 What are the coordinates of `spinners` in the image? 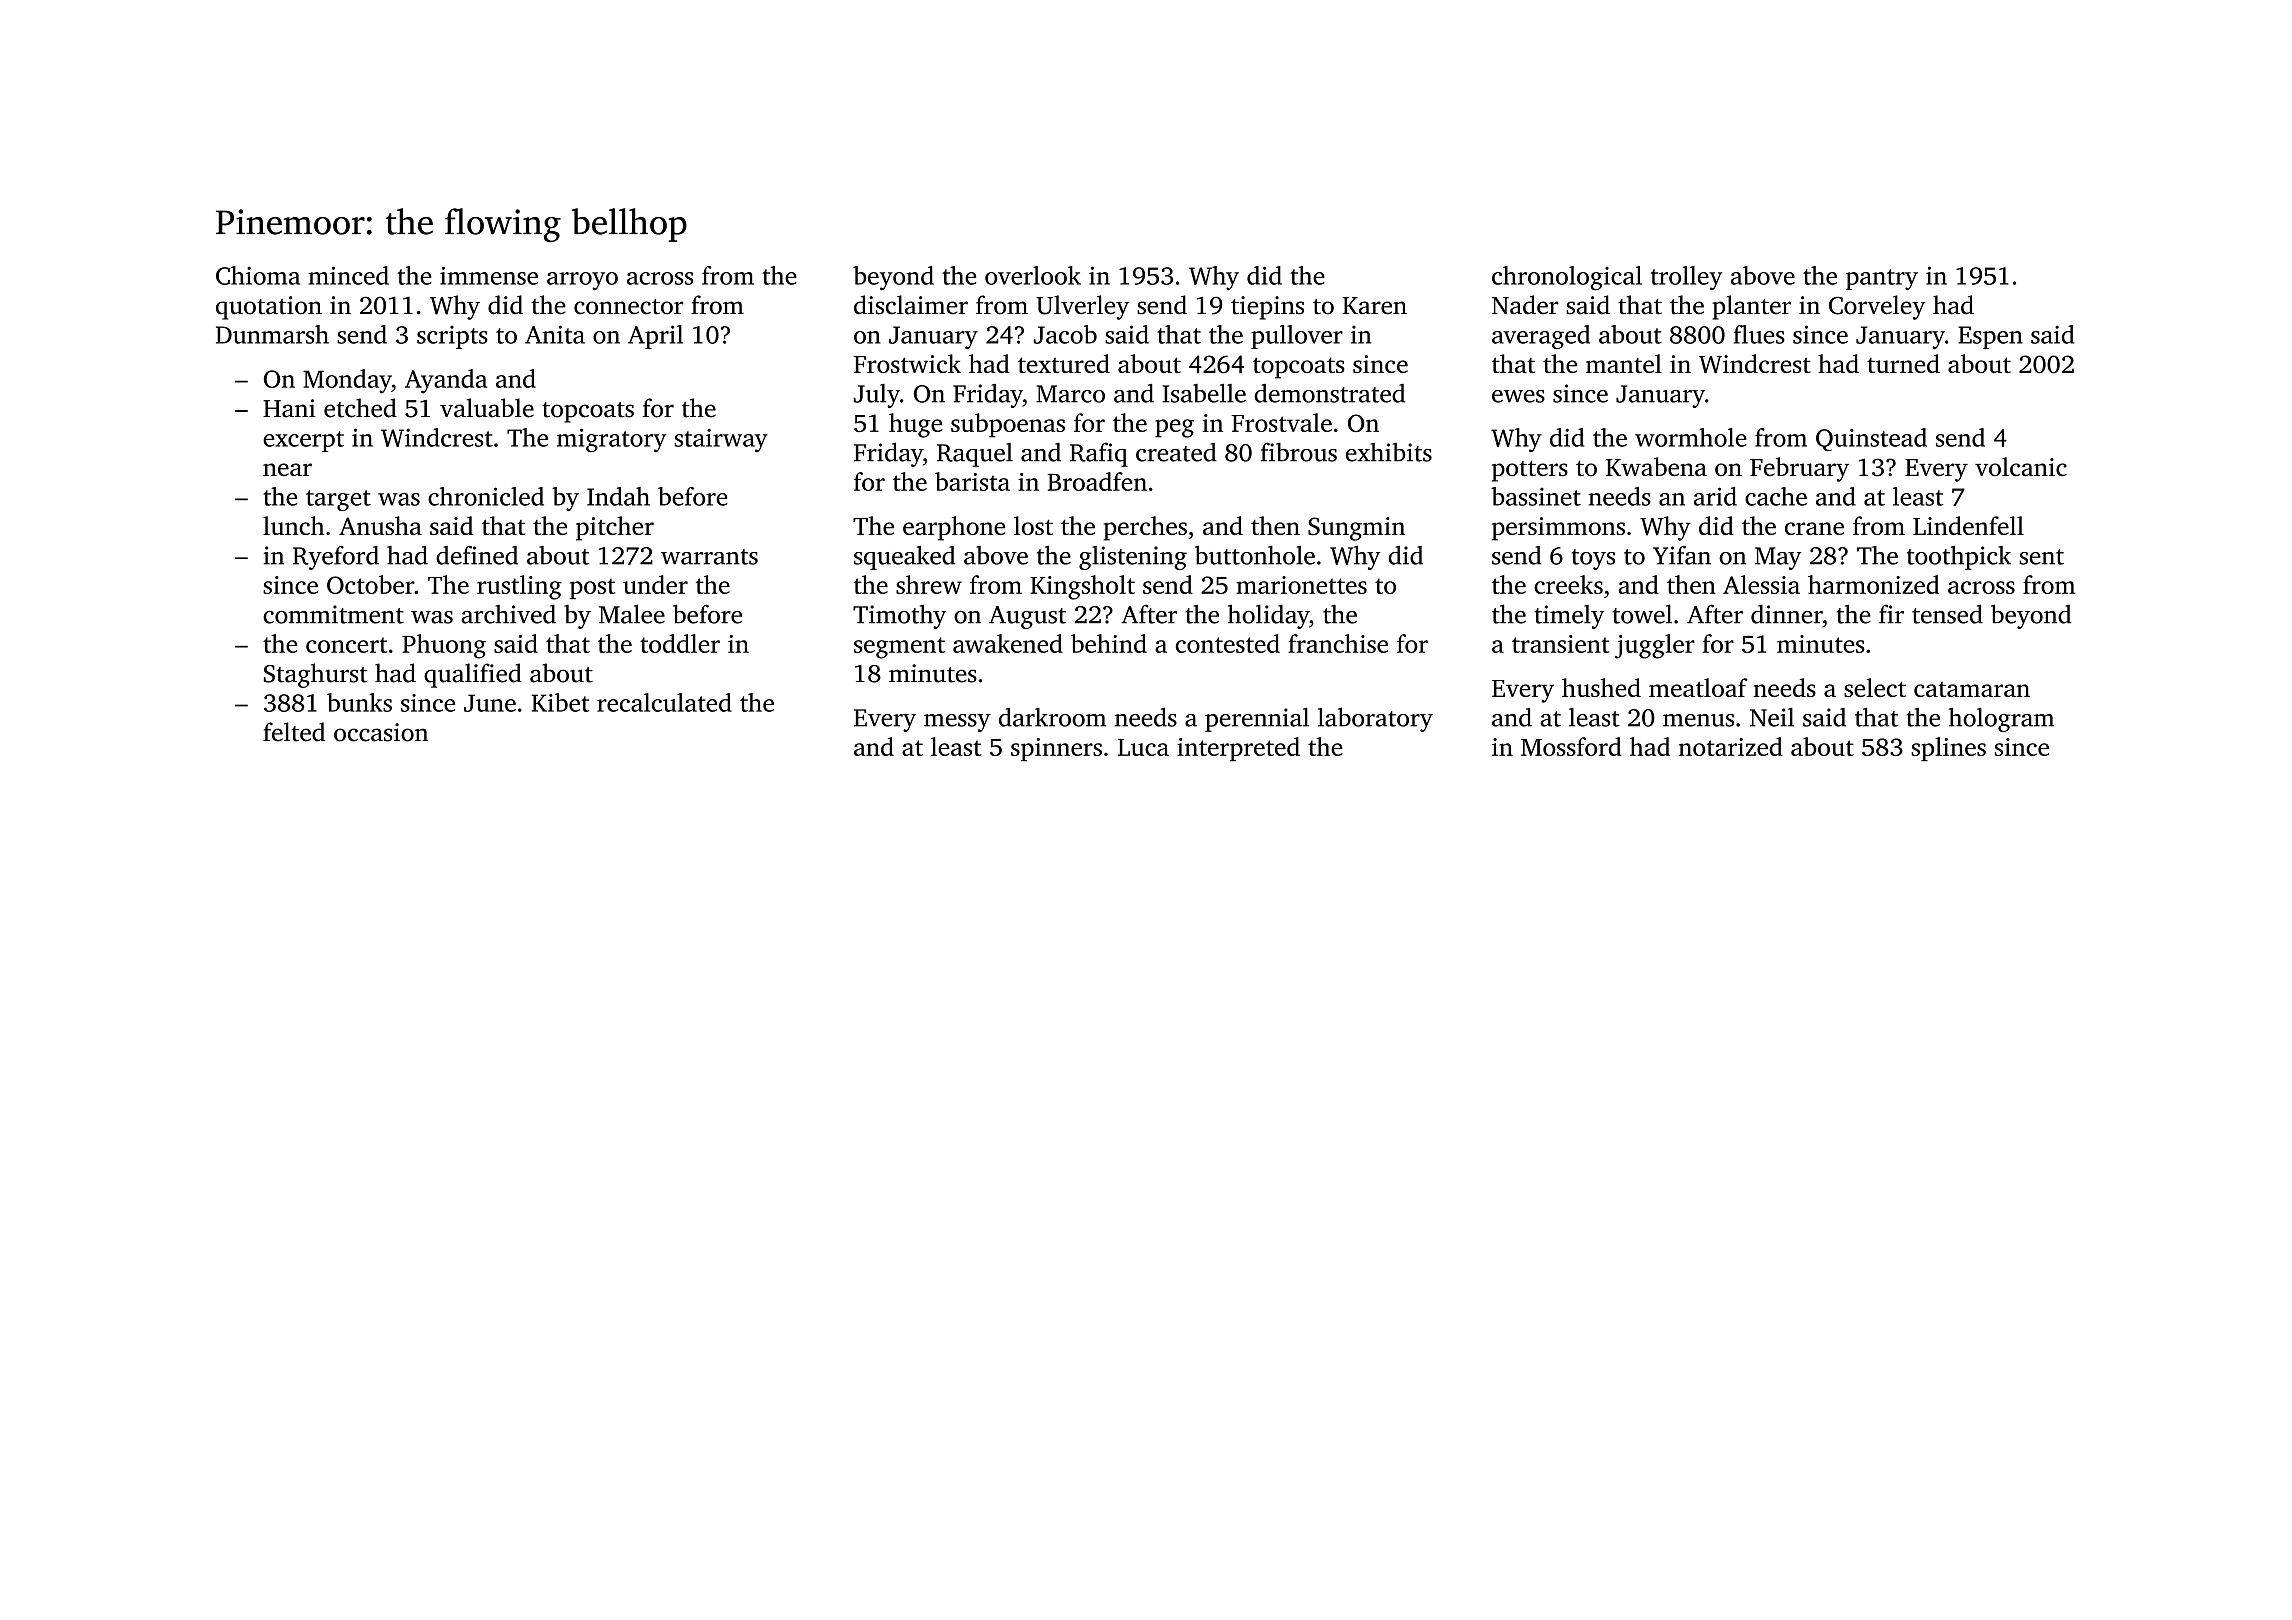 It's located at (1056, 749).
